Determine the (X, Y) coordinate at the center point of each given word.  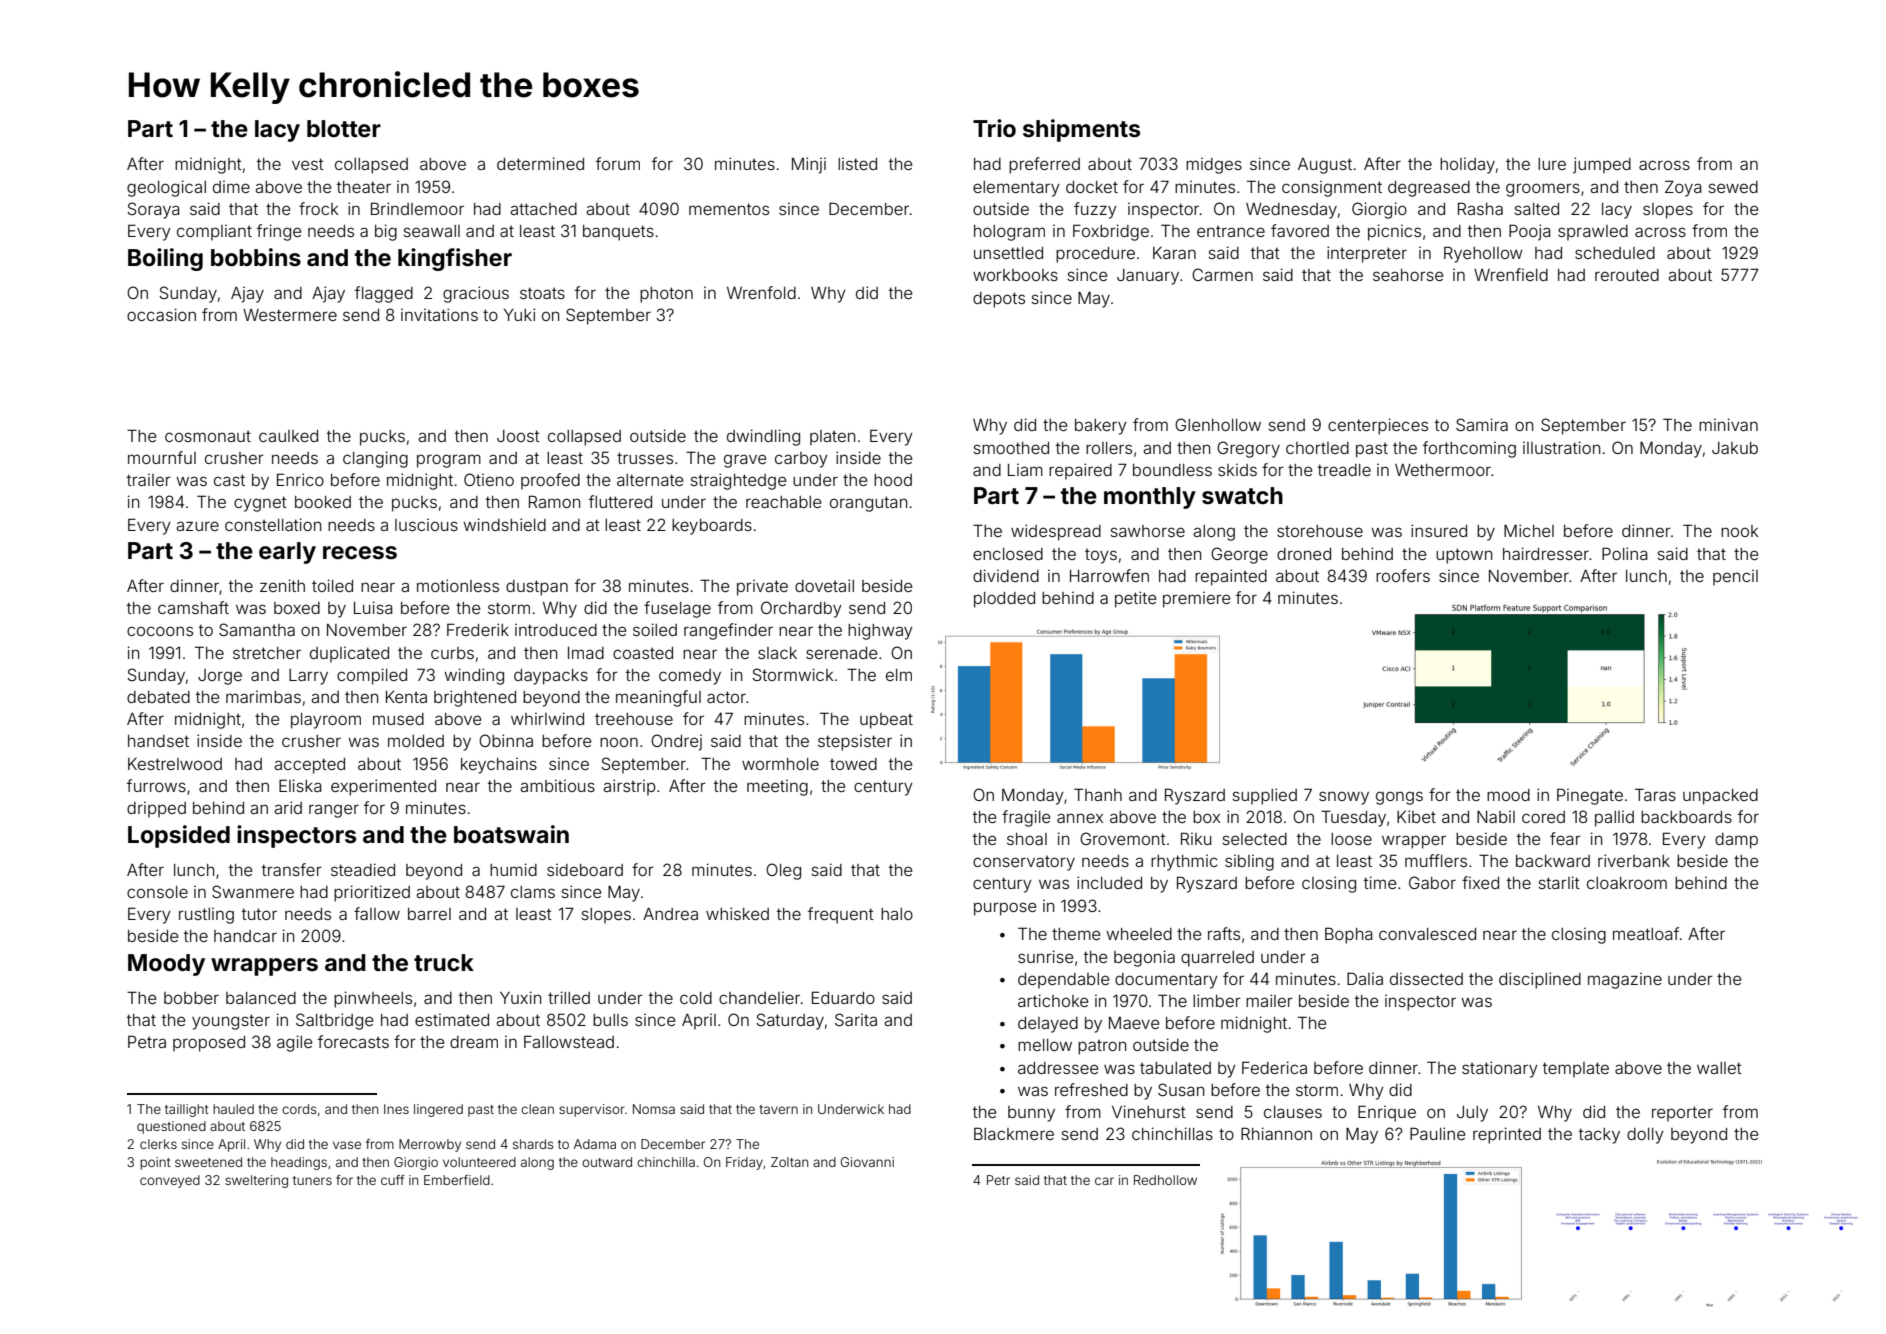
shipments (1081, 130)
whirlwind (547, 718)
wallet (1719, 1068)
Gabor (1432, 882)
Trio (994, 128)
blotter (344, 129)
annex (1080, 818)
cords (299, 1109)
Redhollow (1165, 1180)
